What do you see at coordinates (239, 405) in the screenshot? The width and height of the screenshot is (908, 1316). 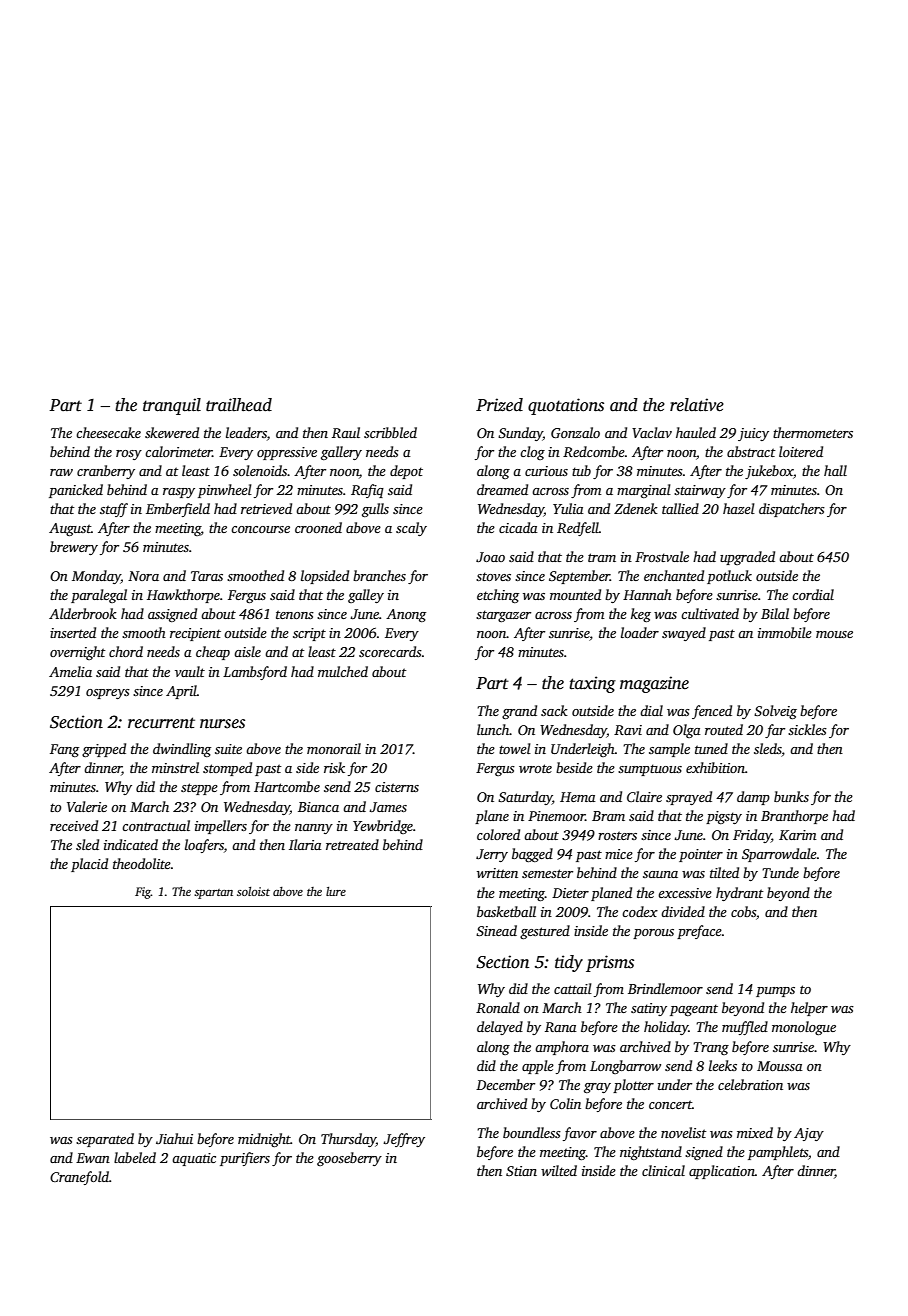 I see `trailhead` at bounding box center [239, 405].
